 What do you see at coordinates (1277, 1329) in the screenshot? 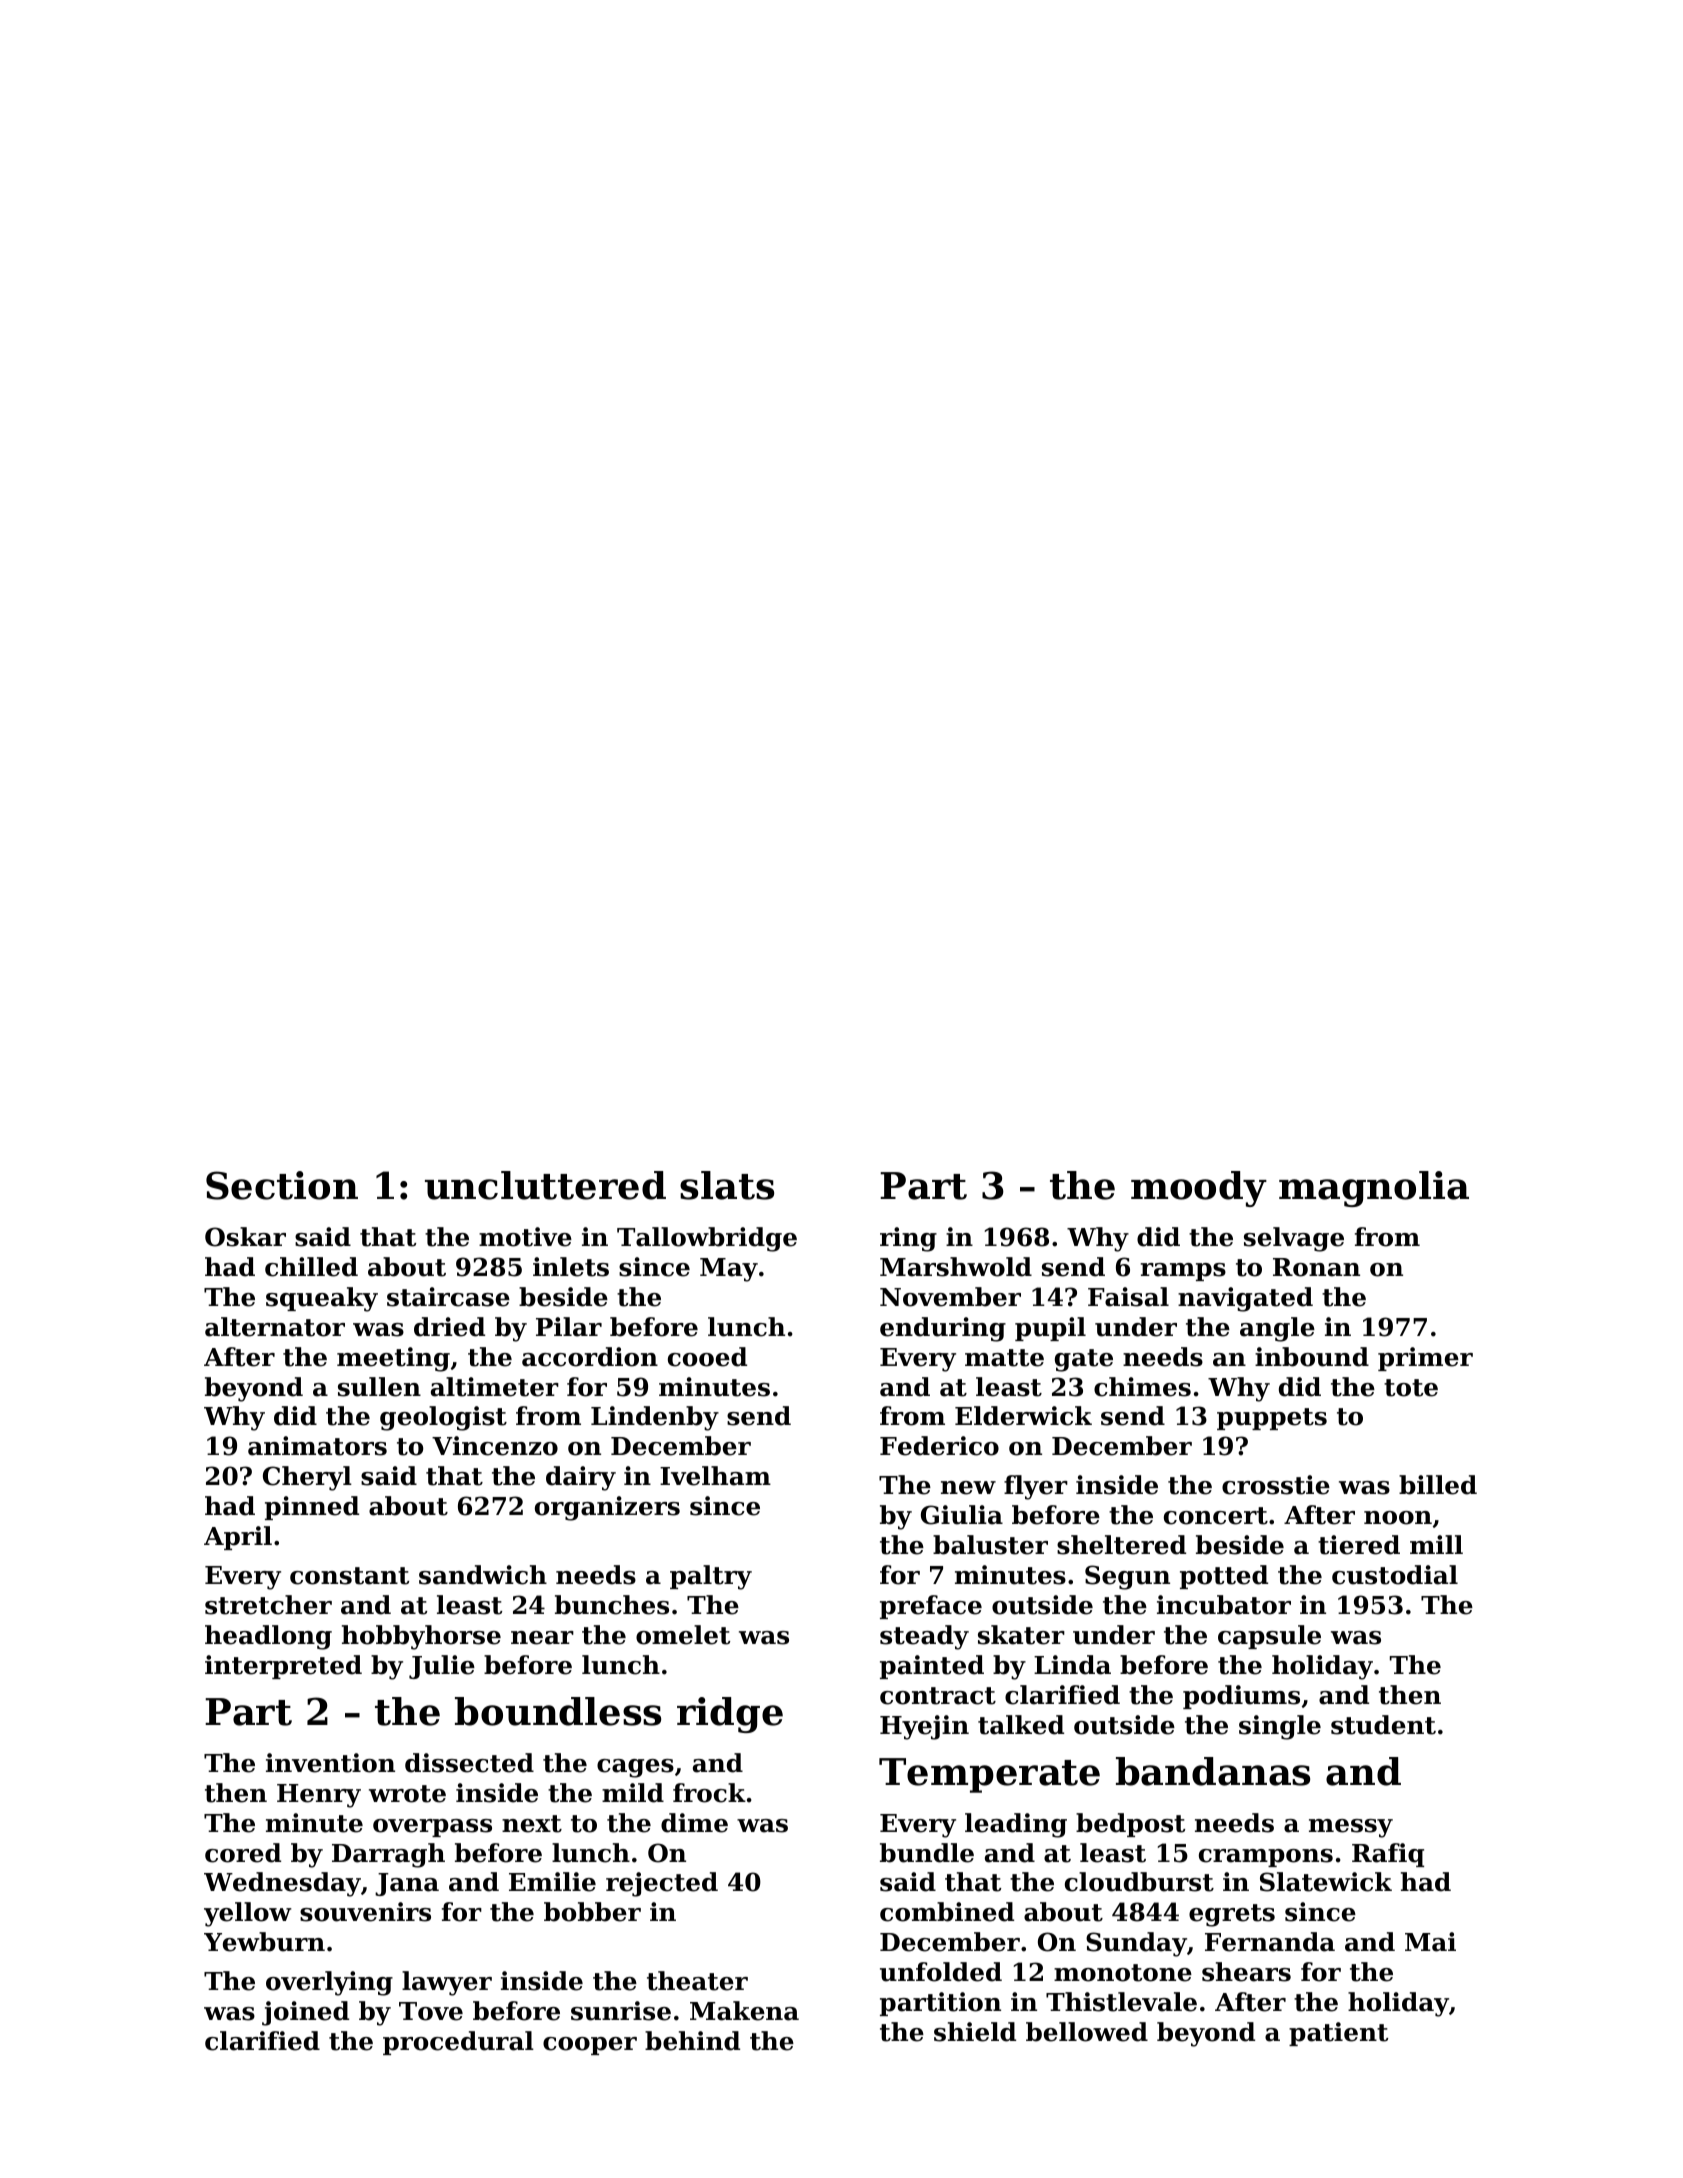
I see `angle` at bounding box center [1277, 1329].
